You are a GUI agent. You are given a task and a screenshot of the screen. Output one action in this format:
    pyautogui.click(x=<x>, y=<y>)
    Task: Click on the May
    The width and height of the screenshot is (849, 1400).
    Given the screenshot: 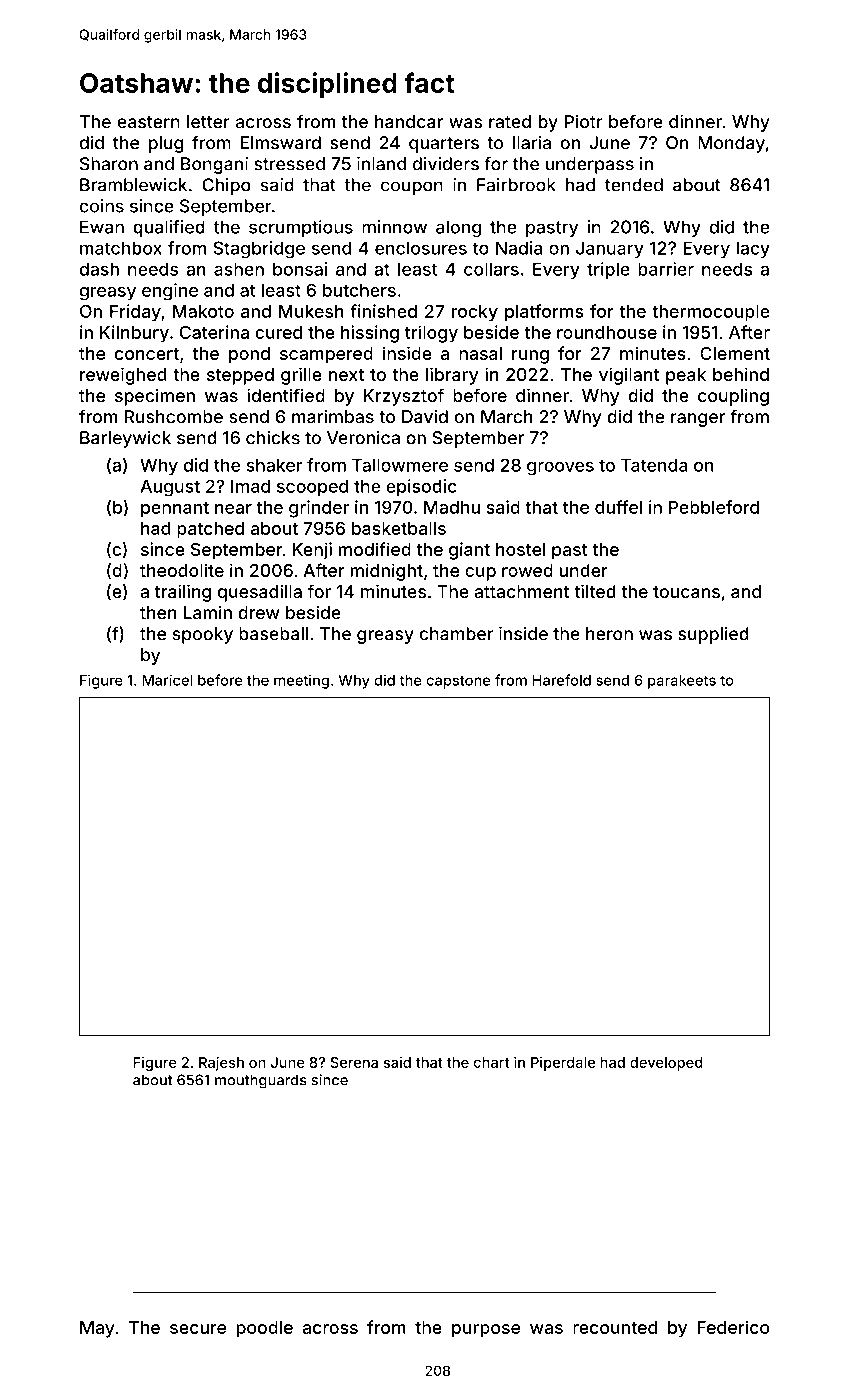 What is the action you would take?
    pyautogui.click(x=97, y=1329)
